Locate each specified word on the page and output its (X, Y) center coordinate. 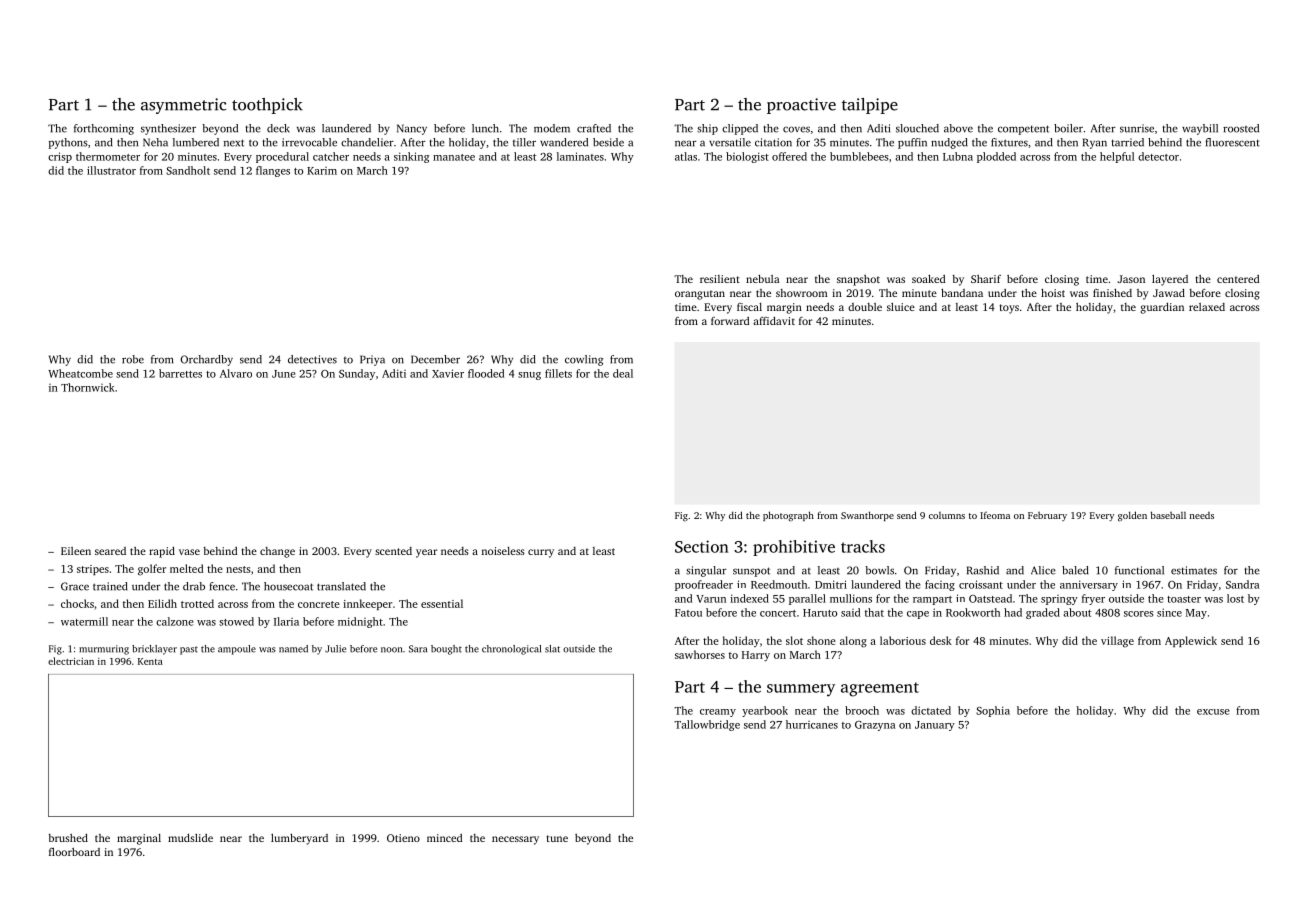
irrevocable (309, 142)
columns (947, 515)
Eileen (76, 551)
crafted (594, 128)
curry (541, 553)
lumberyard (299, 839)
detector (1158, 156)
